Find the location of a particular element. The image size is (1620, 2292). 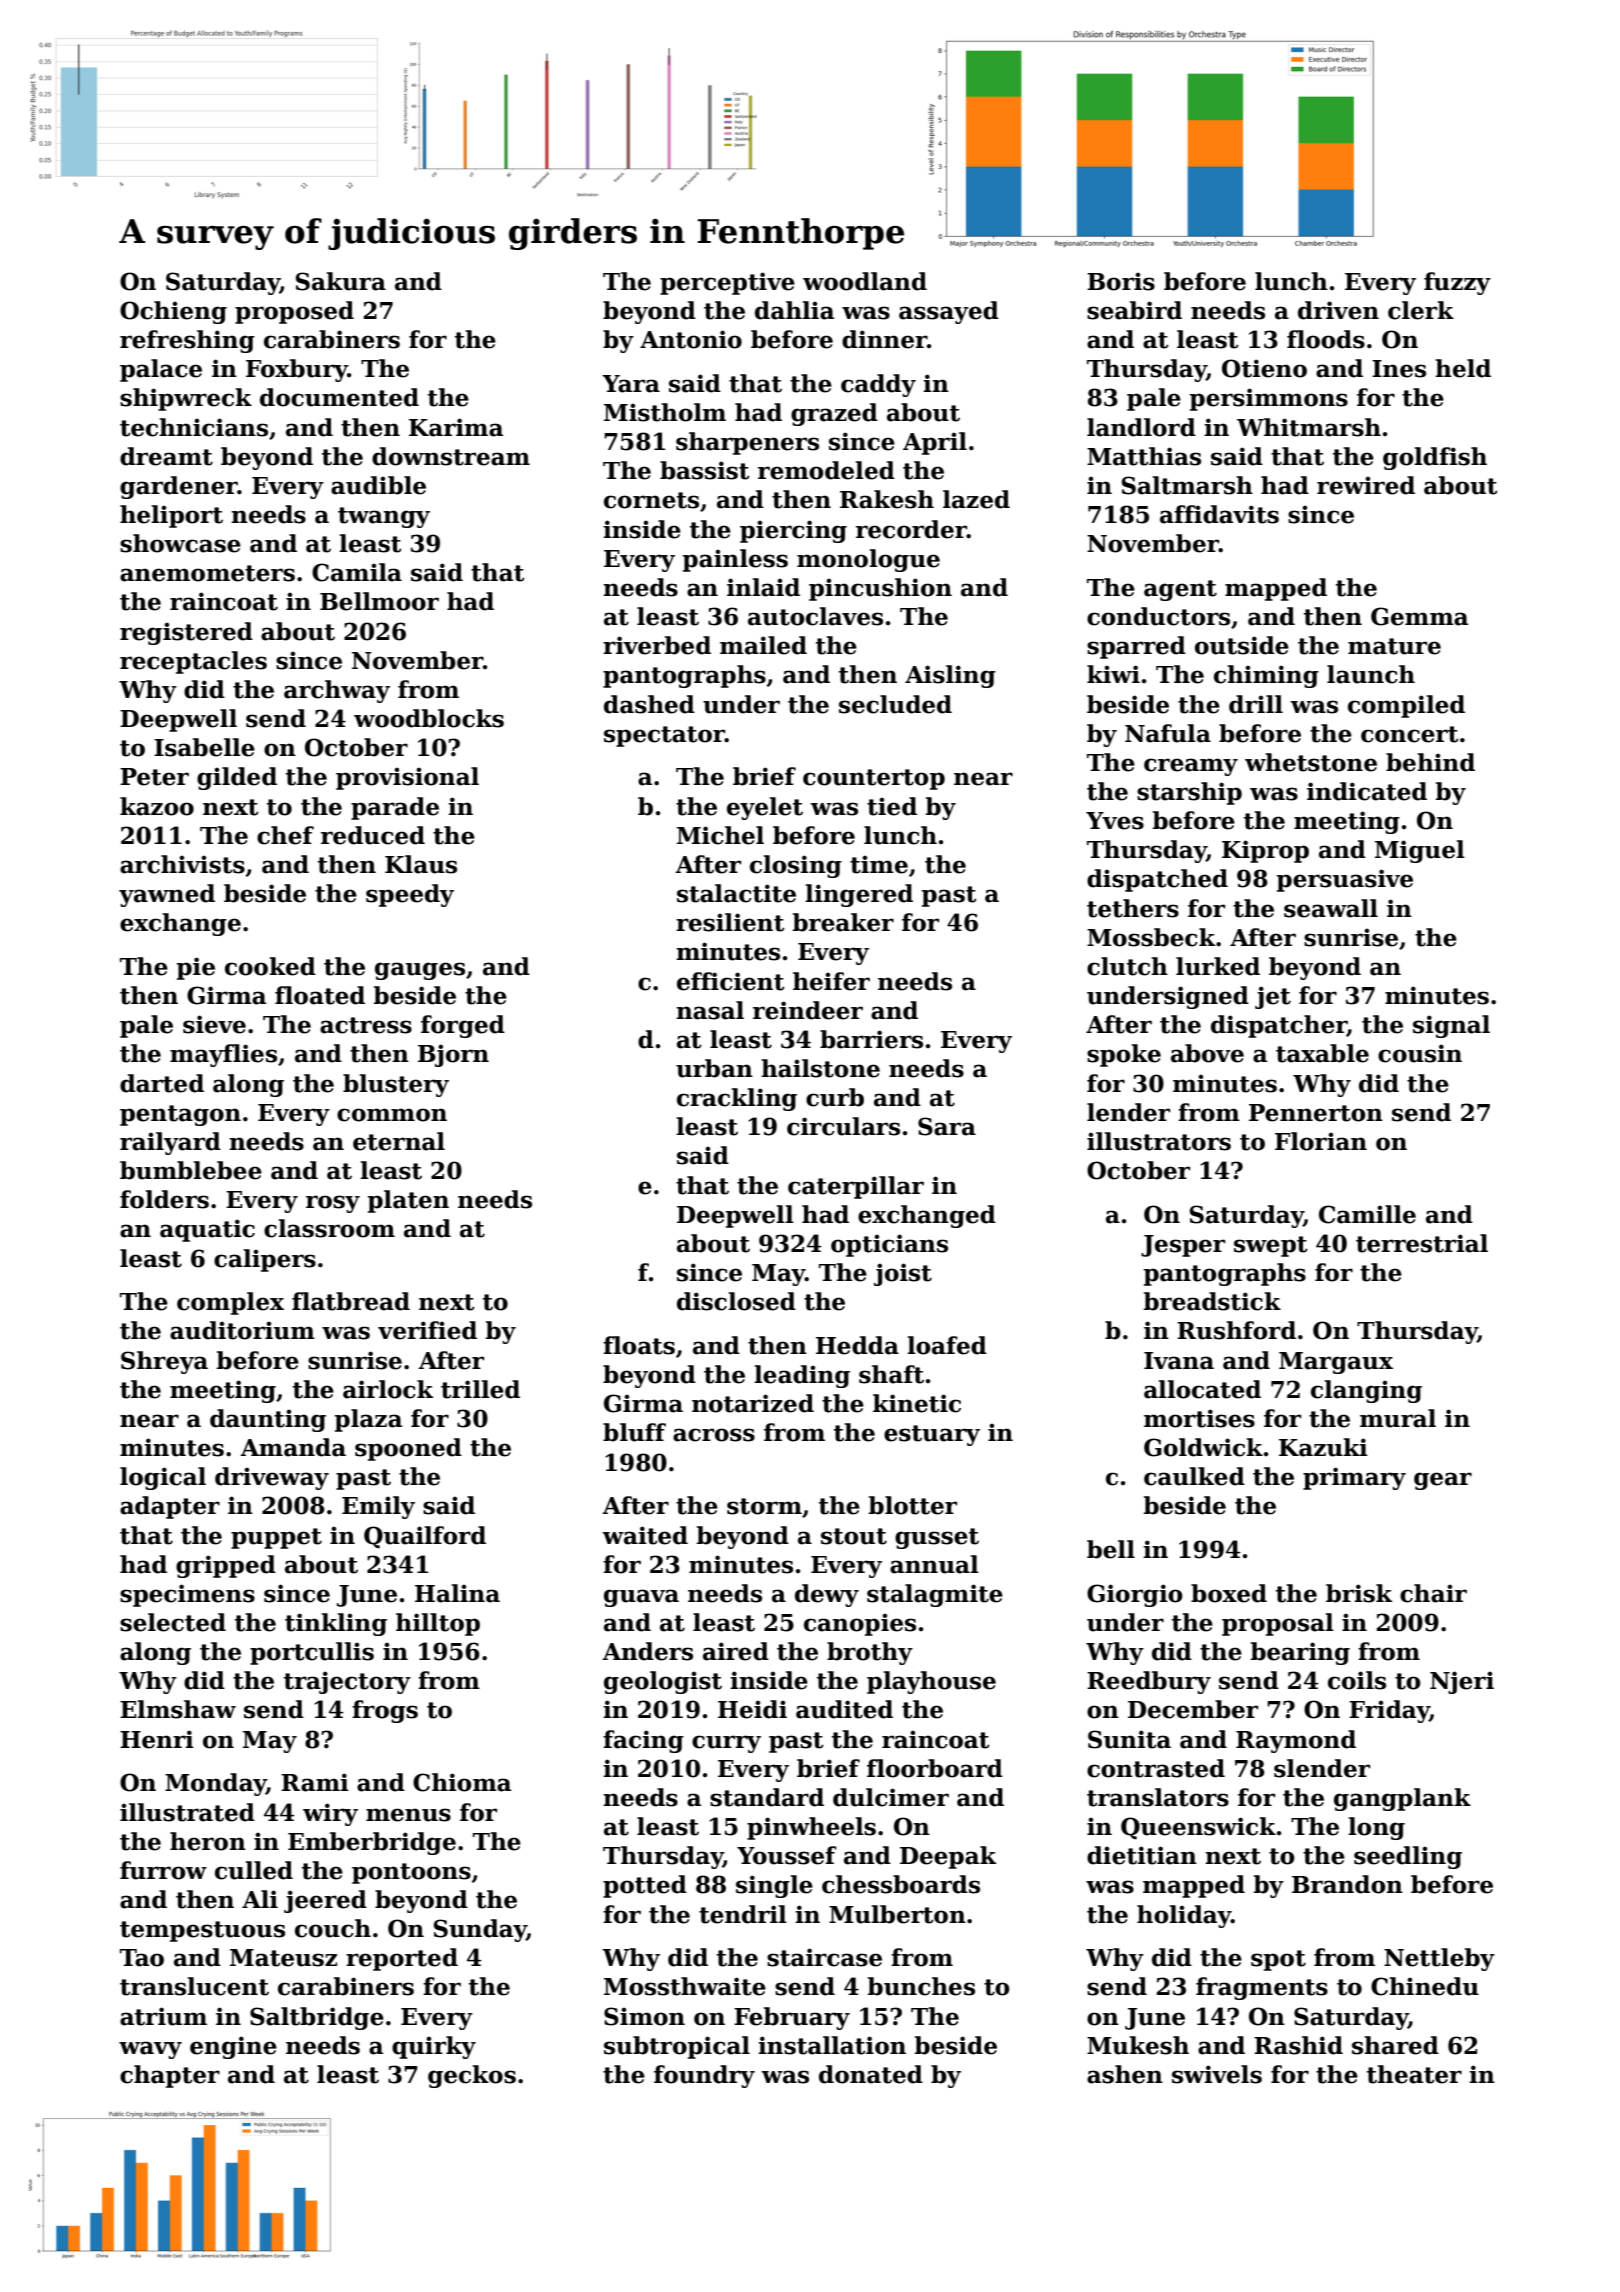

geckos is located at coordinates (472, 2076).
